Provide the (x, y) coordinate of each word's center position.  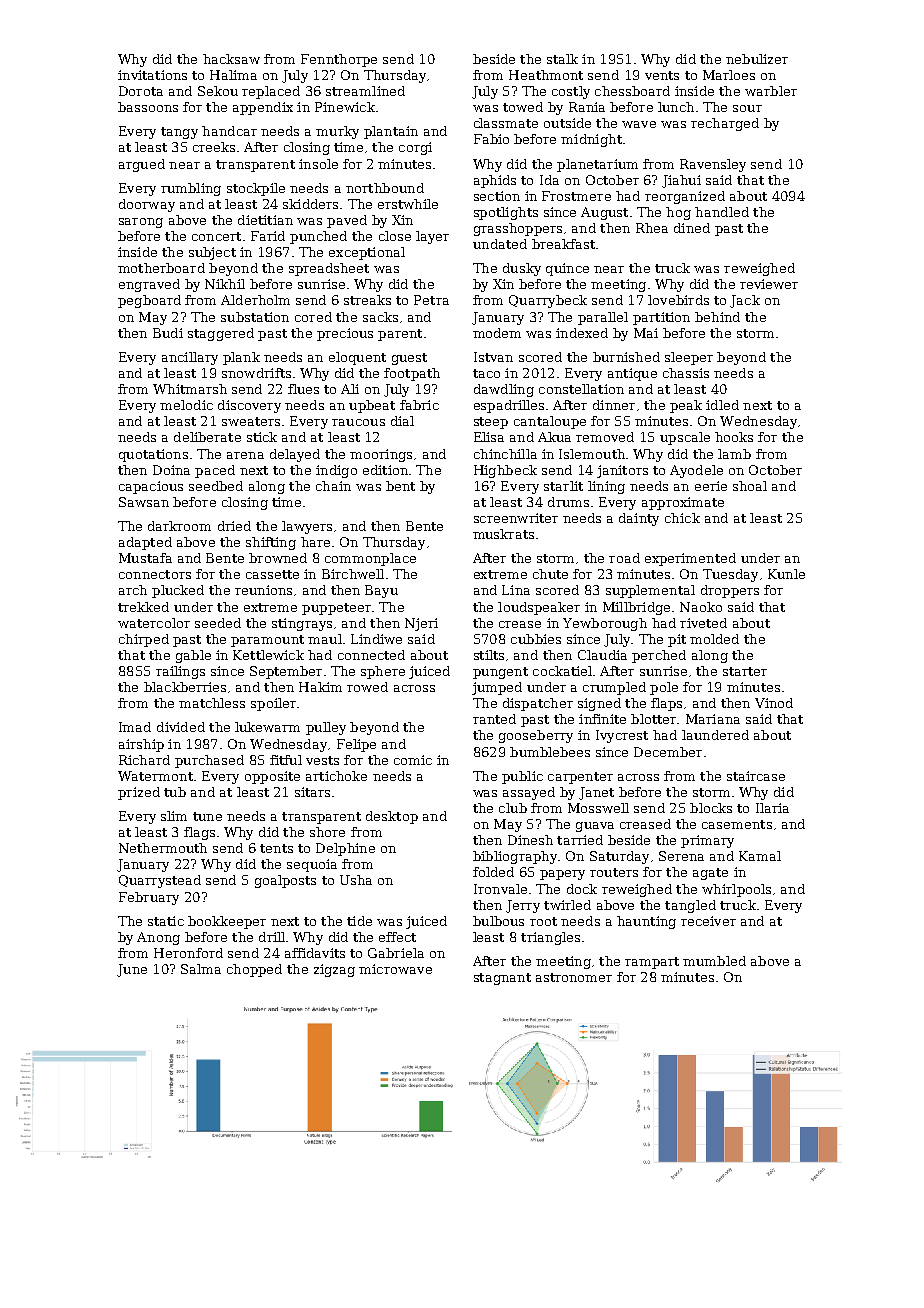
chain (333, 486)
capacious (151, 487)
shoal (750, 486)
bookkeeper (227, 922)
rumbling (191, 189)
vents (662, 75)
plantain (391, 132)
